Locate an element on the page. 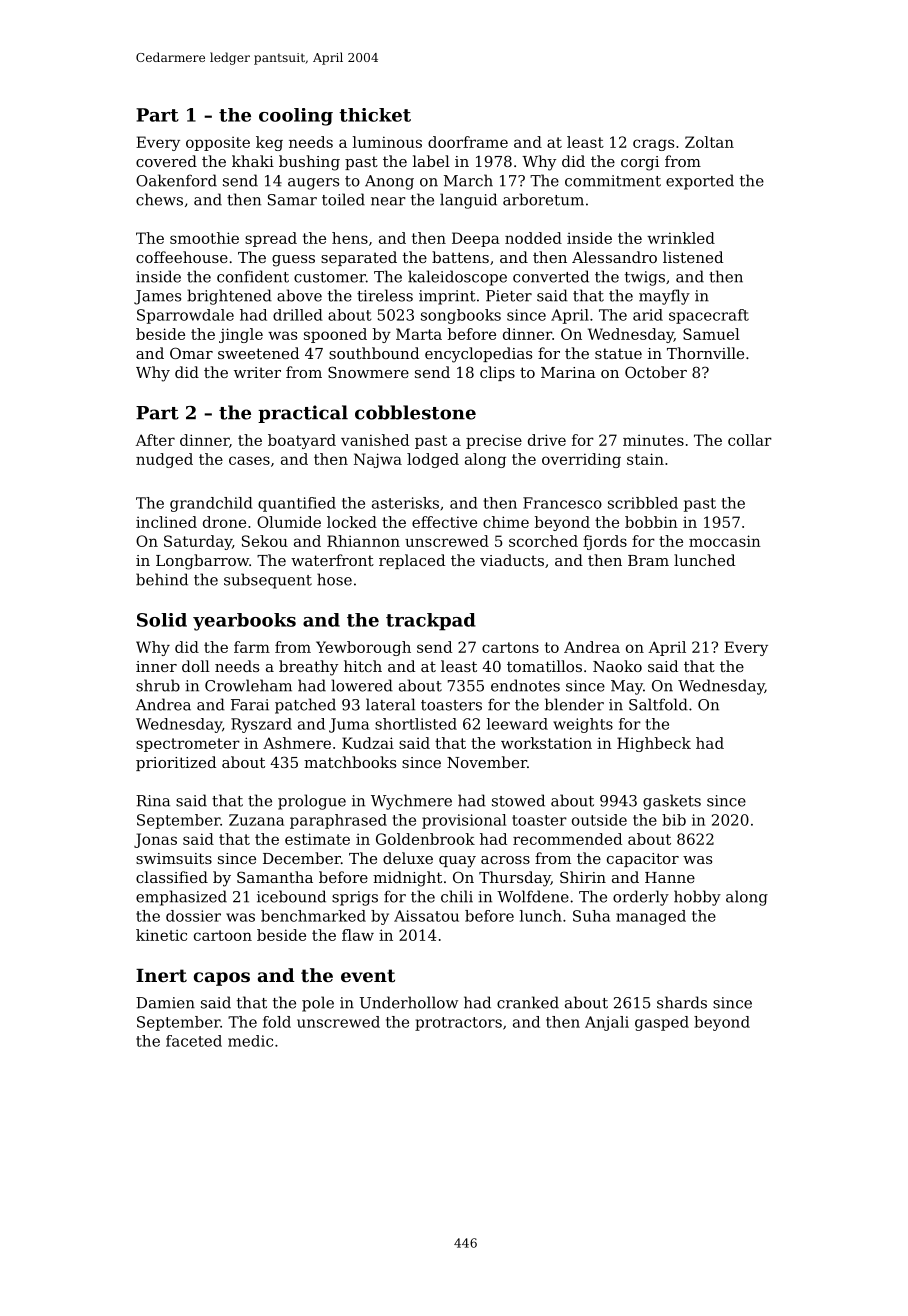 This document has width=908, height=1316. endnotes is located at coordinates (525, 685).
